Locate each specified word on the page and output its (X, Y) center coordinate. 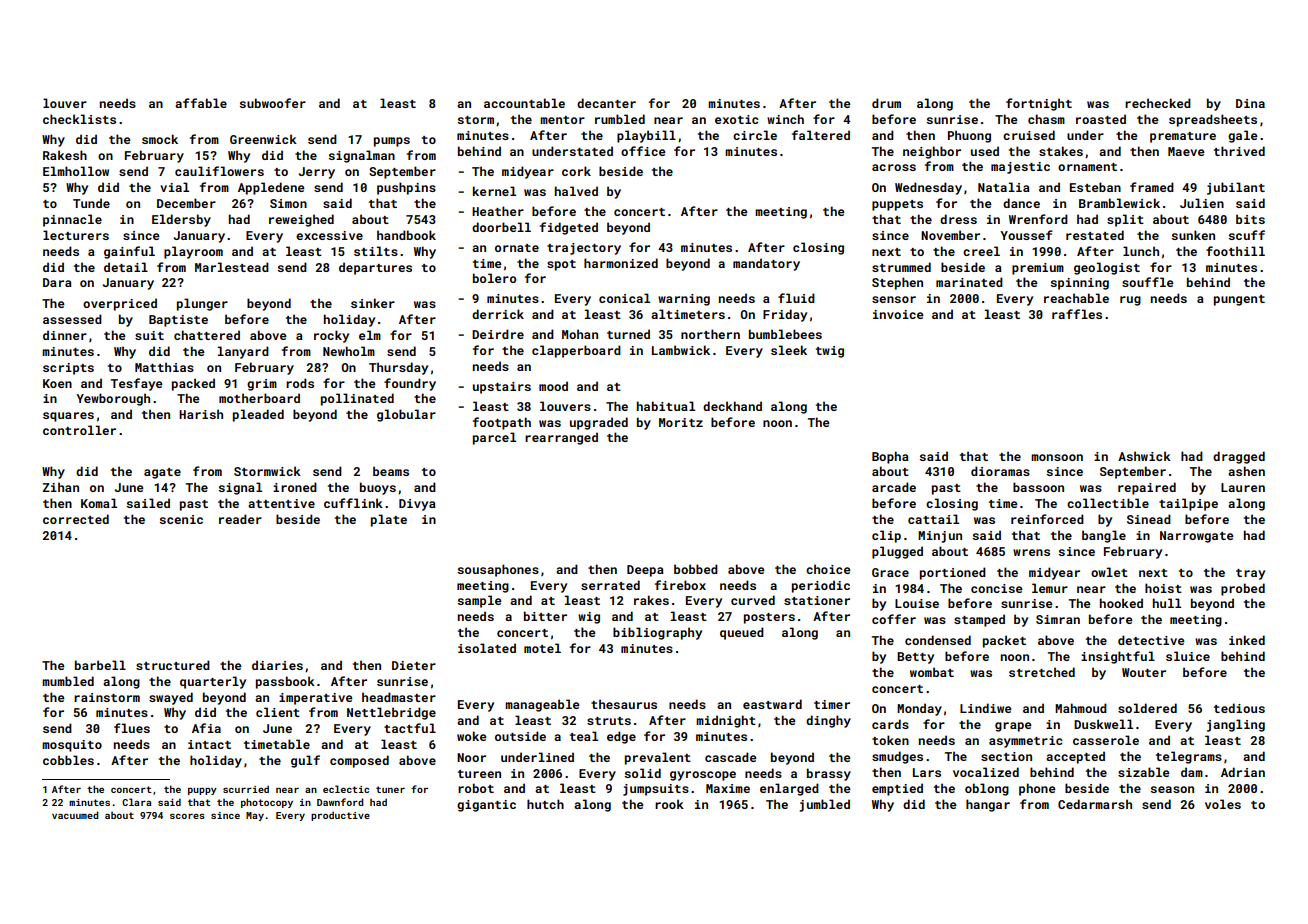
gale (1243, 136)
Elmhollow (76, 171)
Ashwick (1144, 456)
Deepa (645, 571)
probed (1243, 589)
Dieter (414, 665)
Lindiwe (986, 708)
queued (742, 633)
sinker (373, 303)
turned (628, 334)
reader (240, 519)
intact (209, 744)
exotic (736, 119)
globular (406, 415)
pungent (1239, 300)
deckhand (732, 406)
